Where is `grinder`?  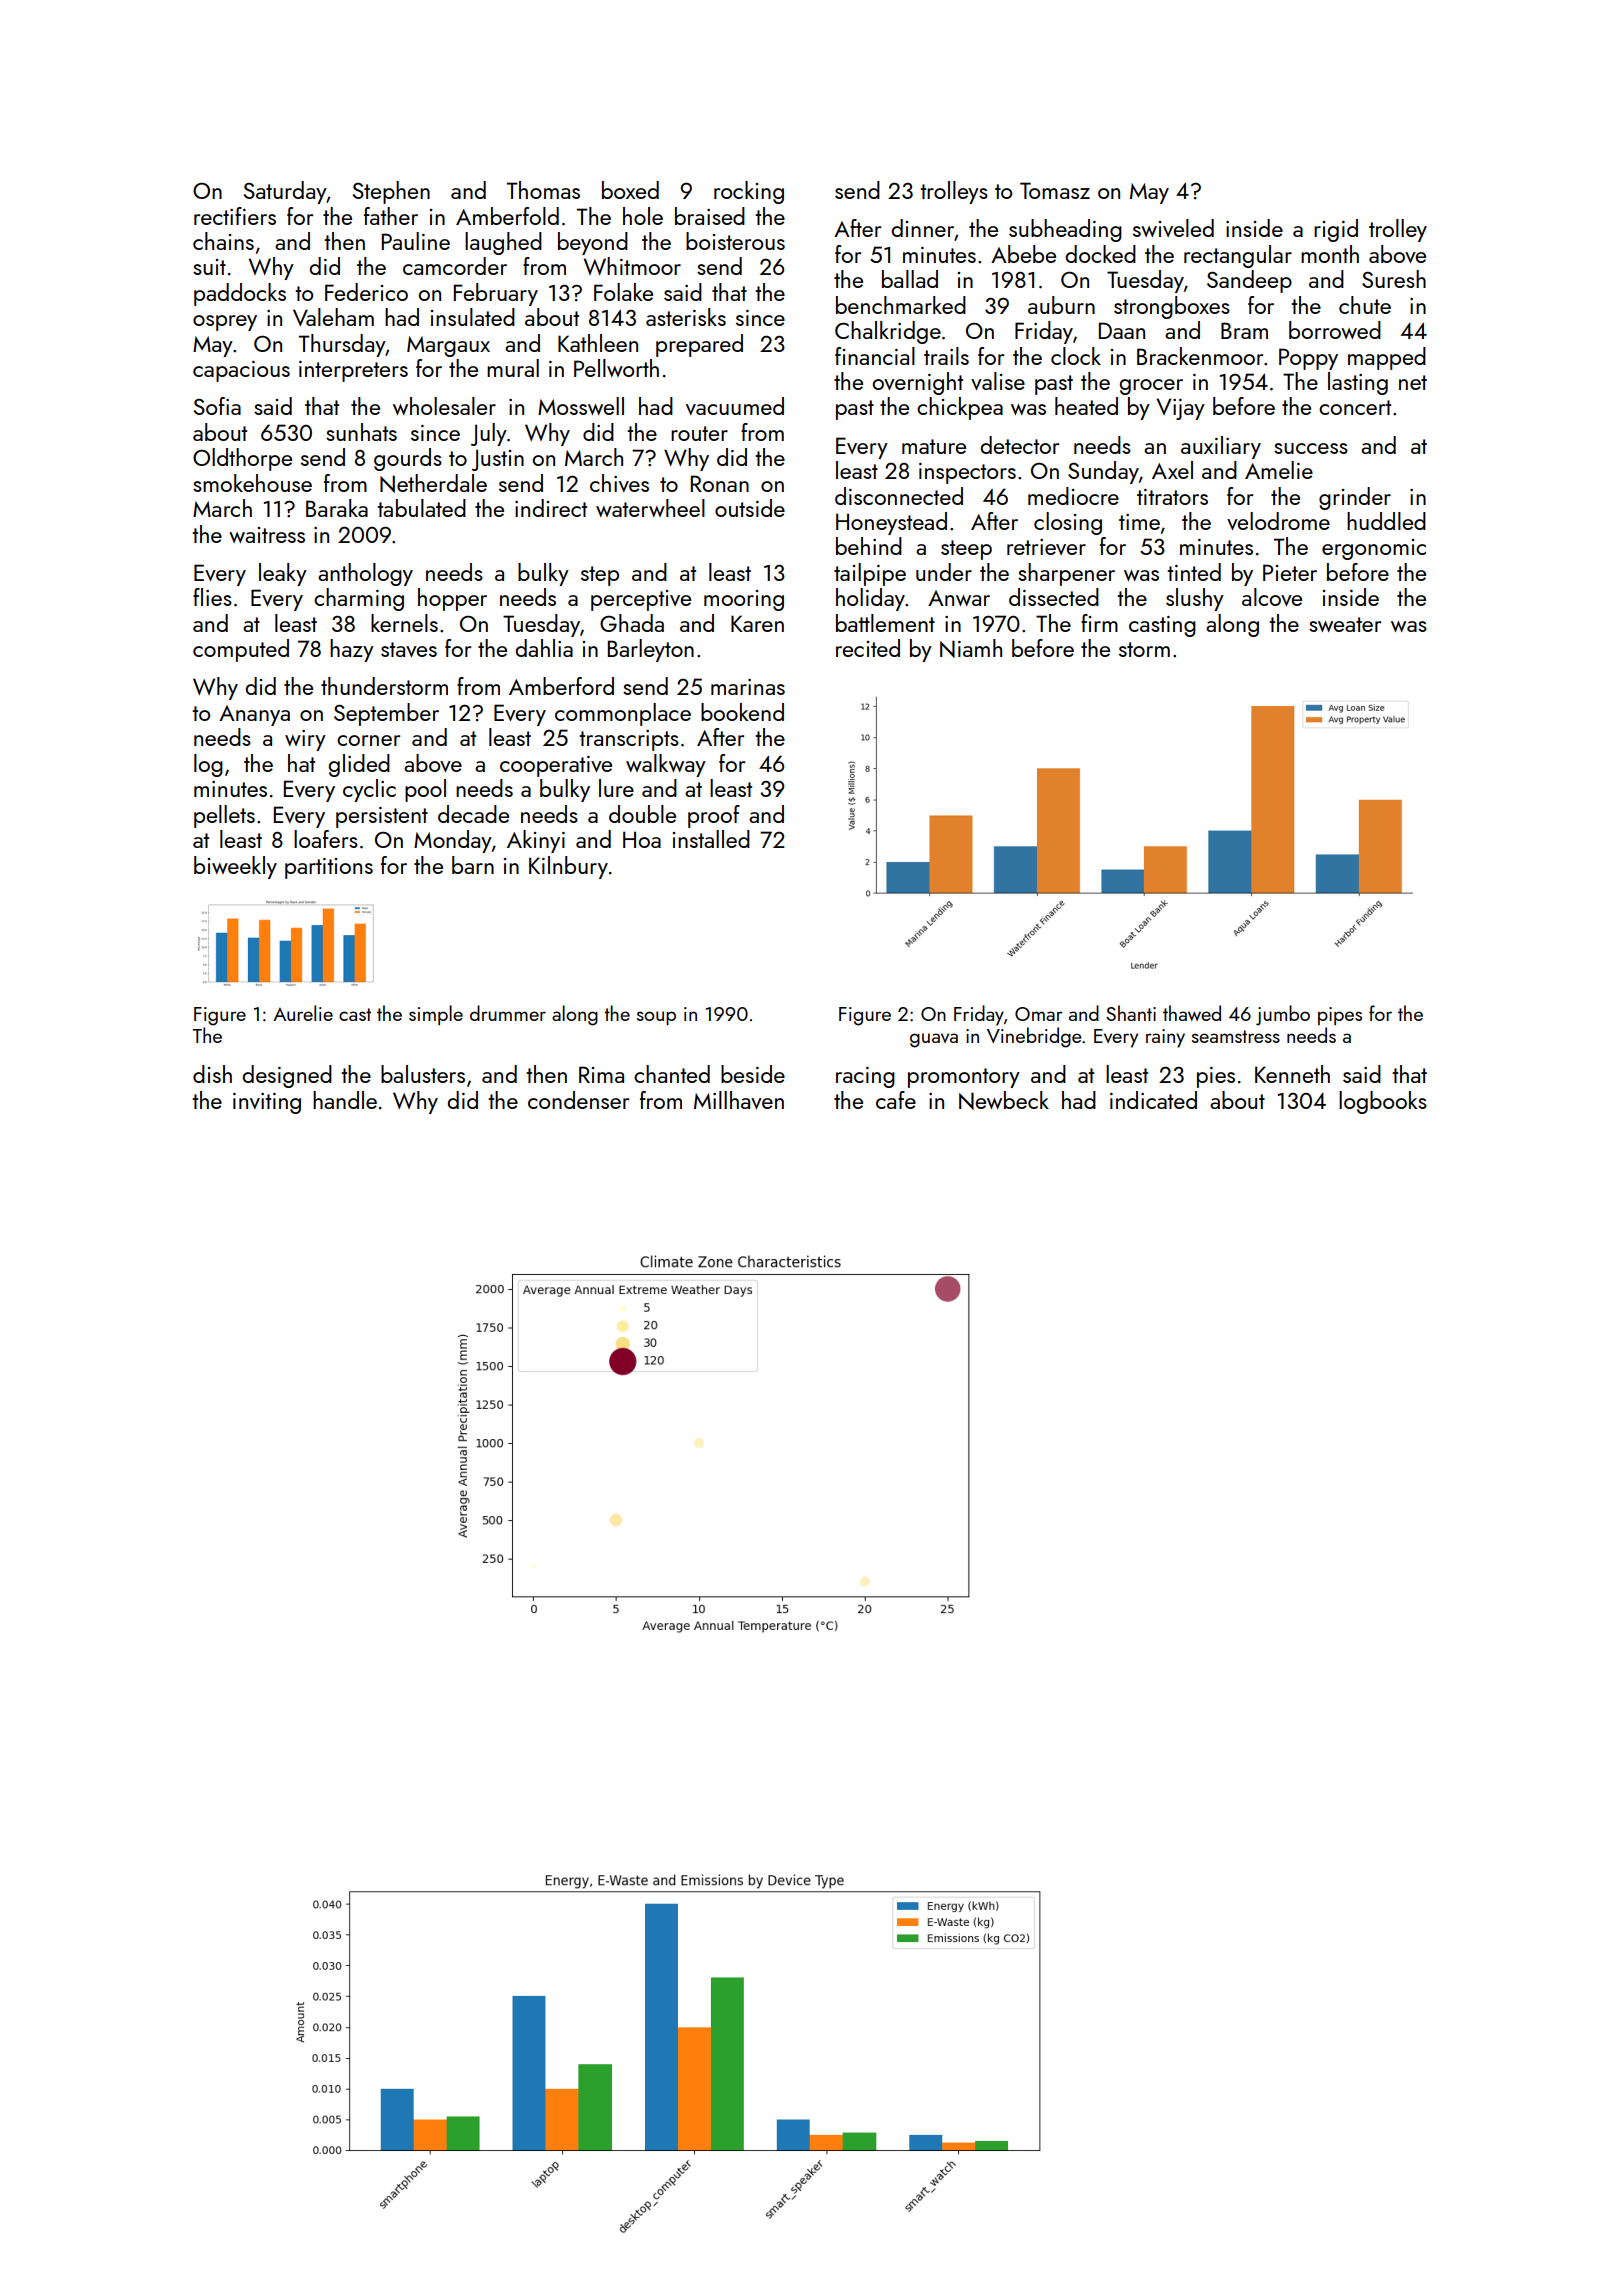
grinder is located at coordinates (1355, 498).
